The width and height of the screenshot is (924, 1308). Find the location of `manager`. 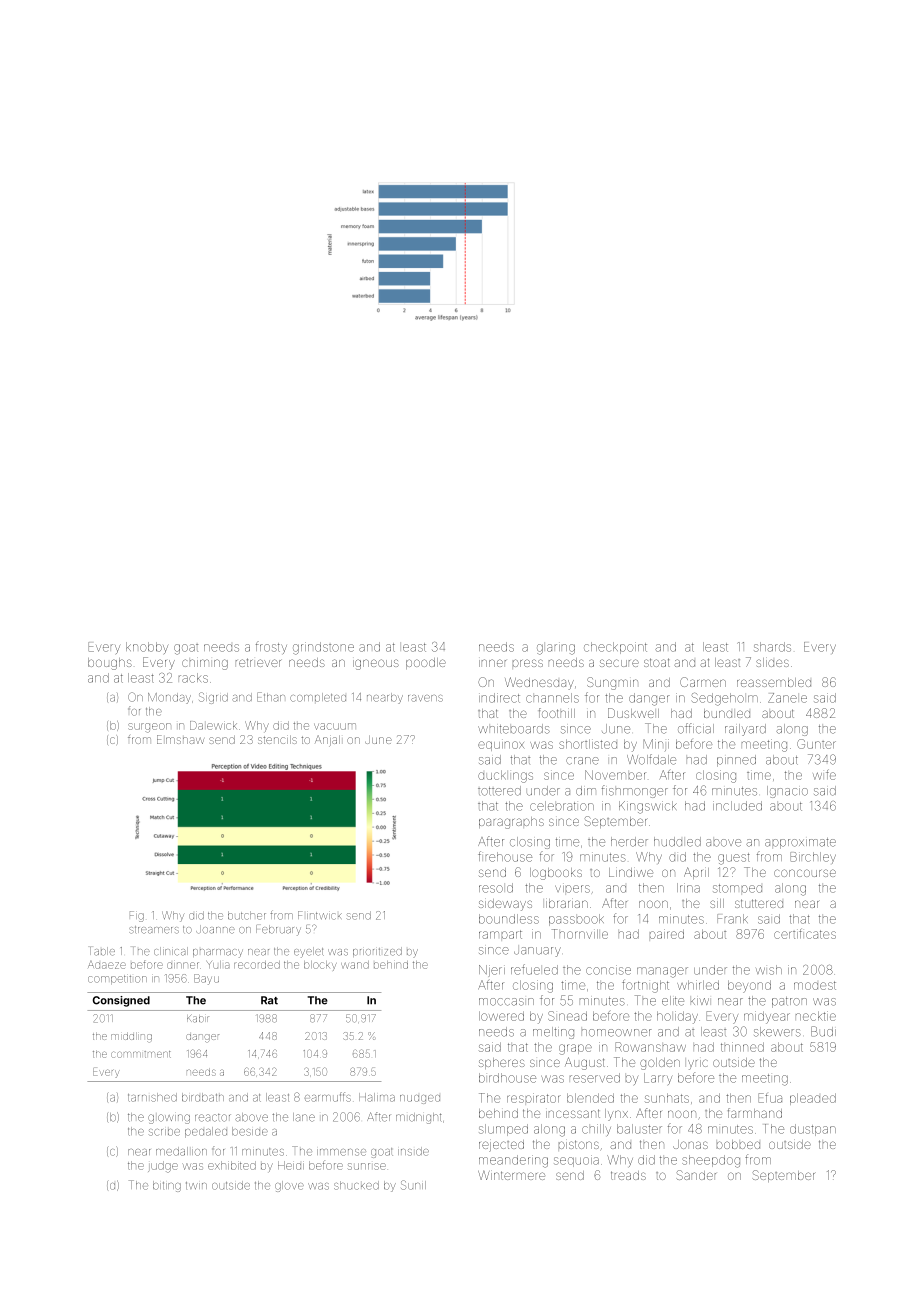

manager is located at coordinates (662, 972).
